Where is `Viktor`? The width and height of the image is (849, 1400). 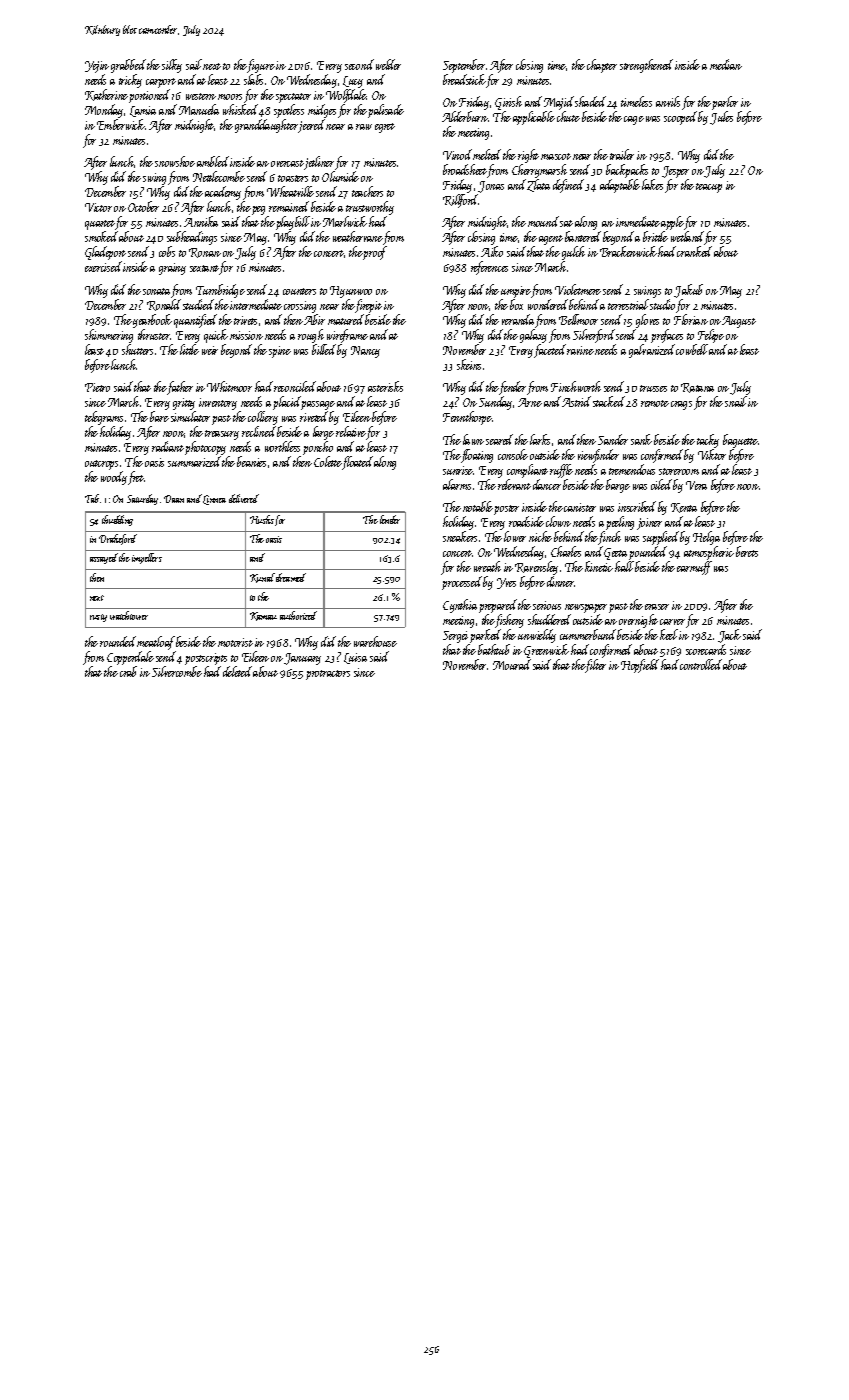 Viktor is located at coordinates (712, 454).
